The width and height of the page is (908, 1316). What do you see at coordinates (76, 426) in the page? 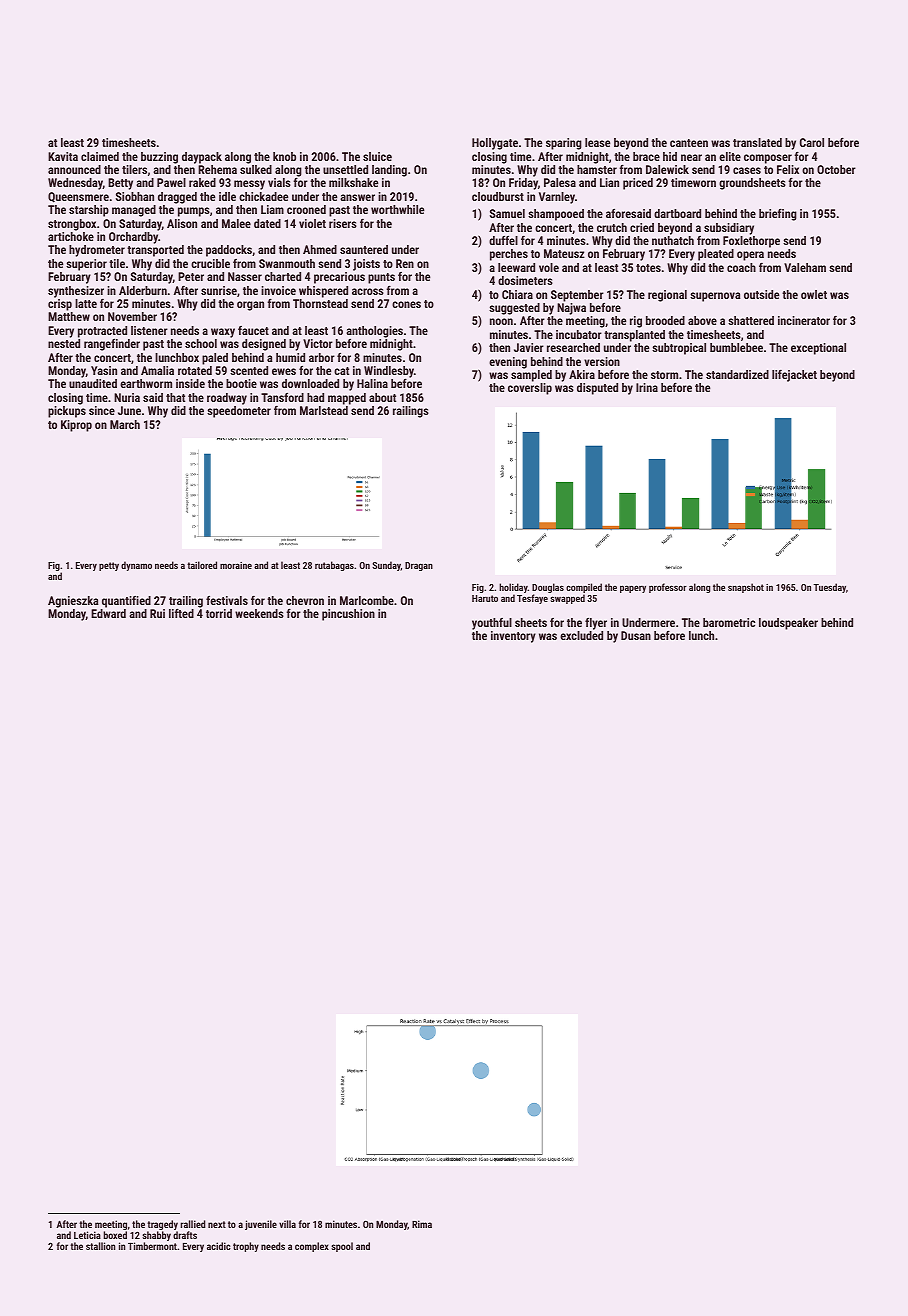
I see `Kiprop` at bounding box center [76, 426].
